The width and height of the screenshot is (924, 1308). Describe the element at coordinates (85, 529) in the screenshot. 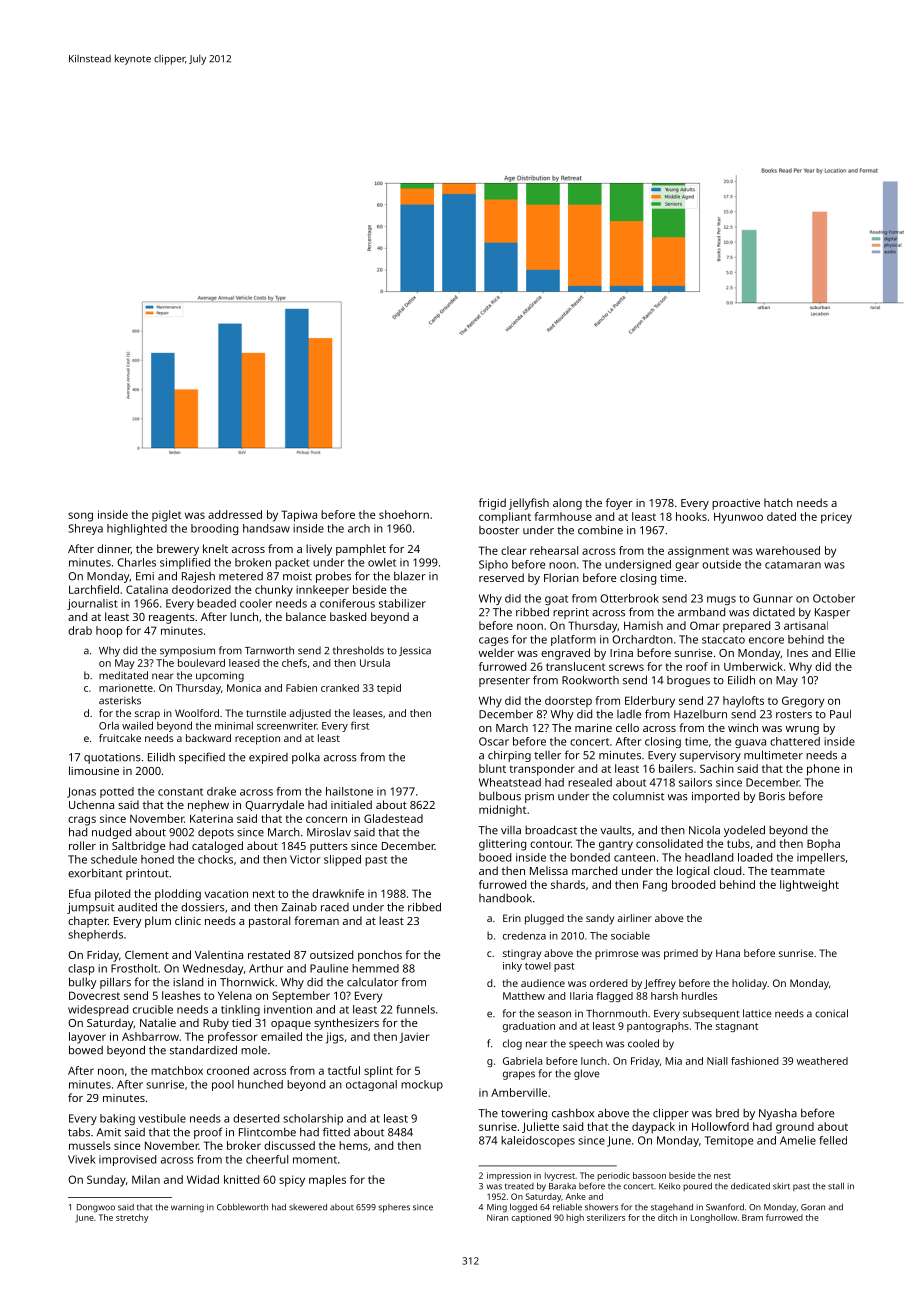

I see `Shreya` at that location.
